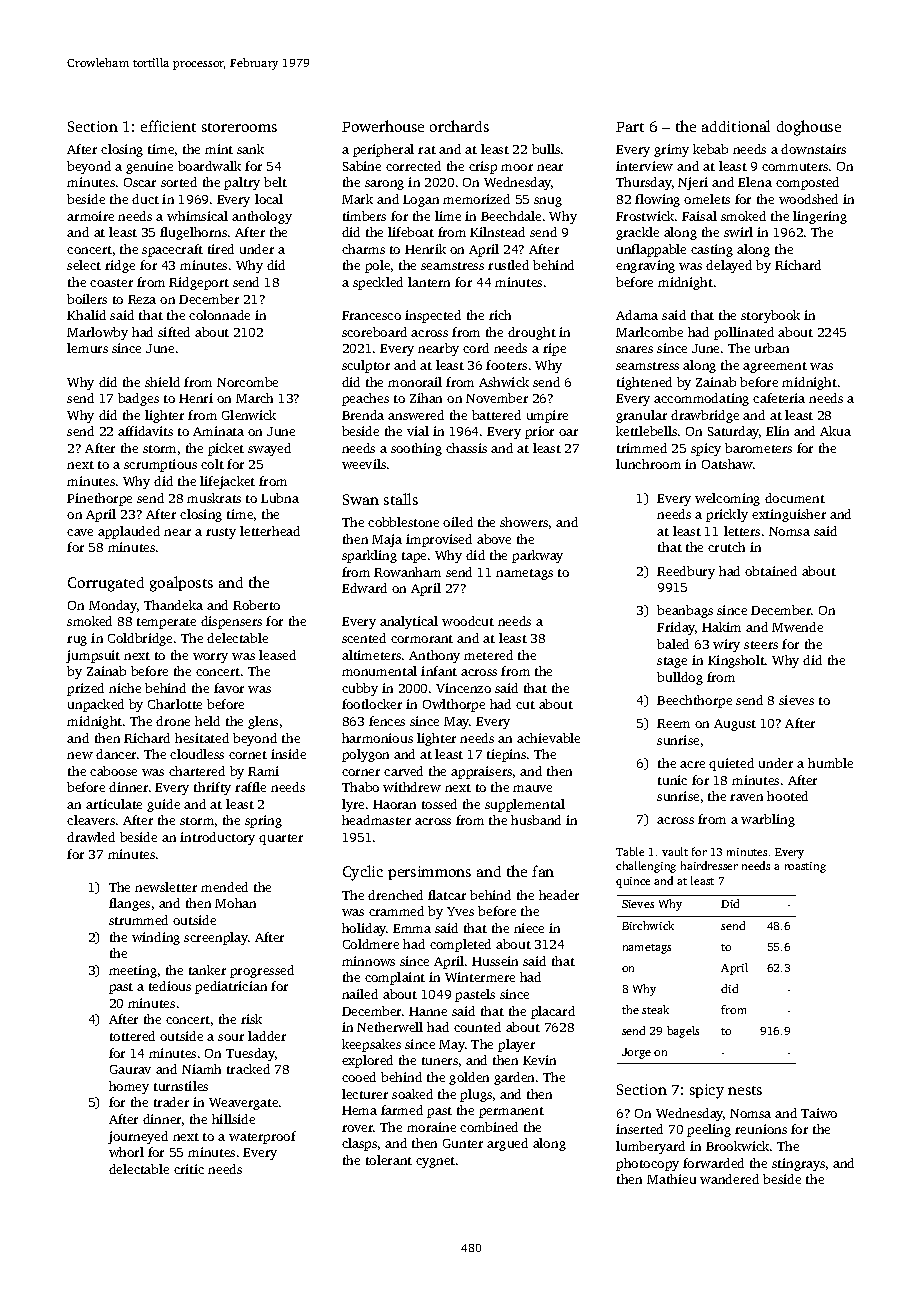 The width and height of the page is (924, 1308). Describe the element at coordinates (263, 722) in the page. I see `glens` at that location.
